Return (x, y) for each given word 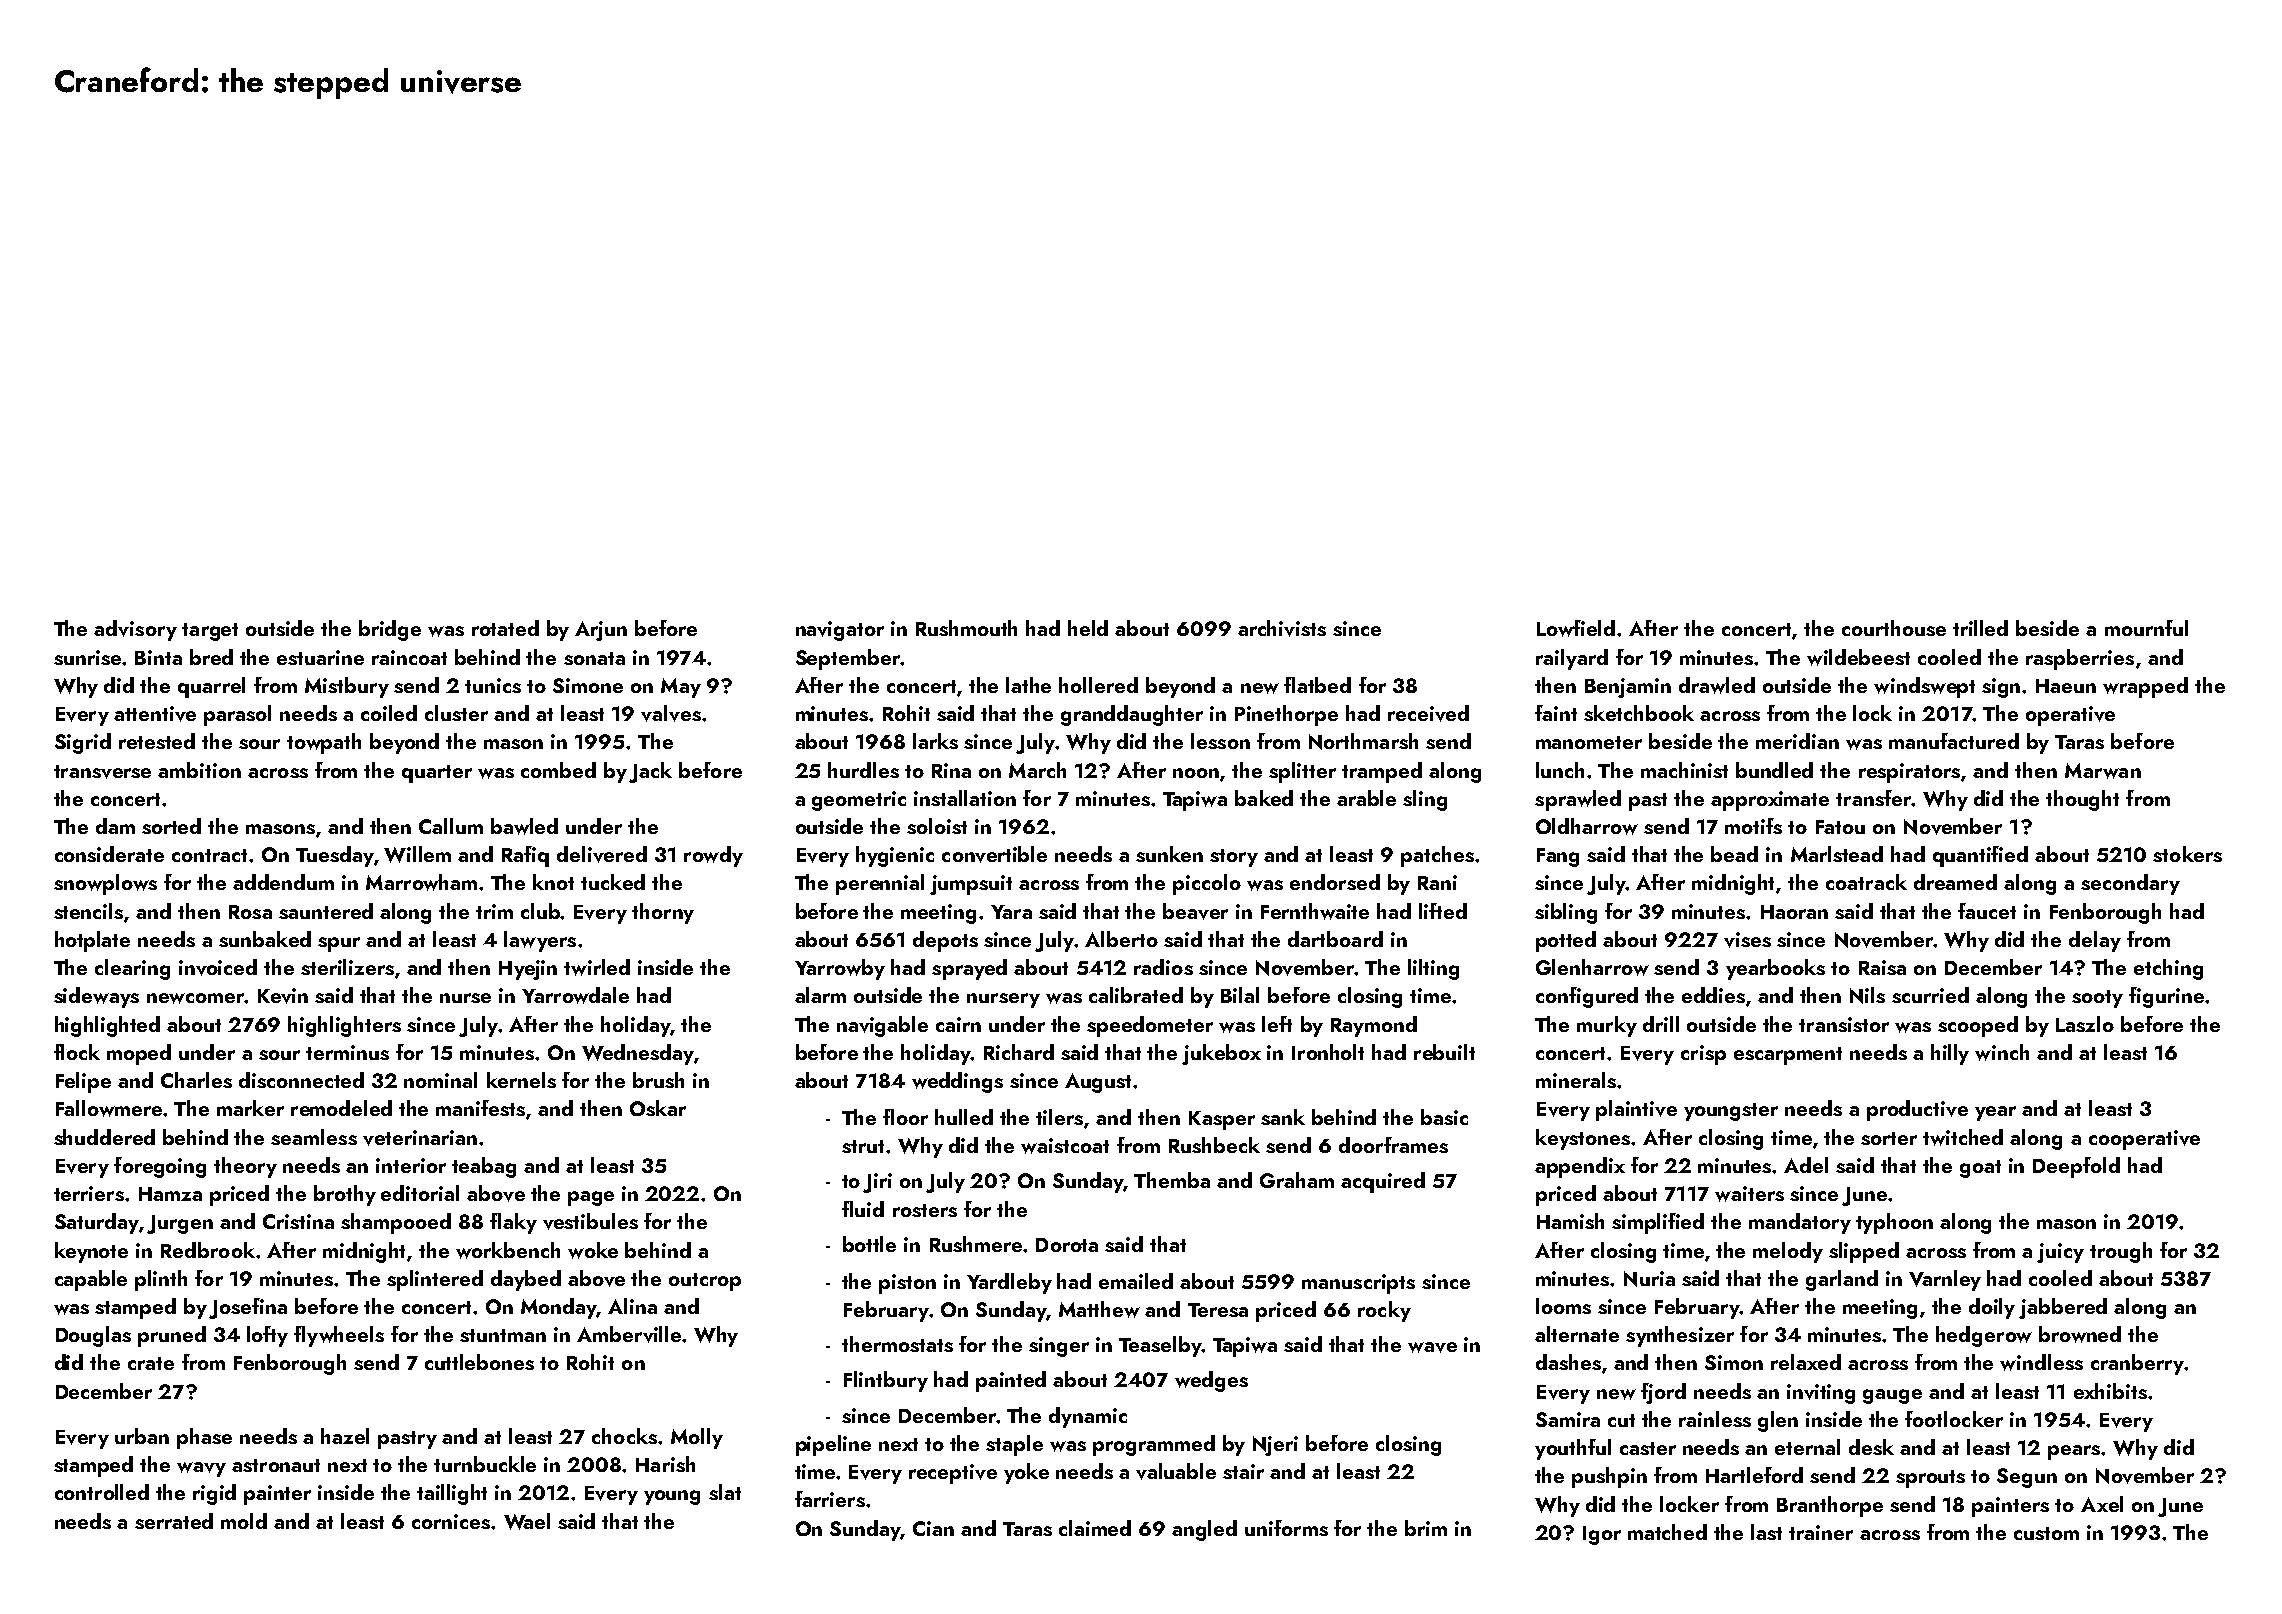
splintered (435, 1280)
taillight (452, 1494)
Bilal (1240, 995)
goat (1980, 1169)
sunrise (87, 657)
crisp (1703, 1055)
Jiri (877, 1183)
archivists (1282, 628)
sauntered (326, 911)
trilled (1980, 628)
